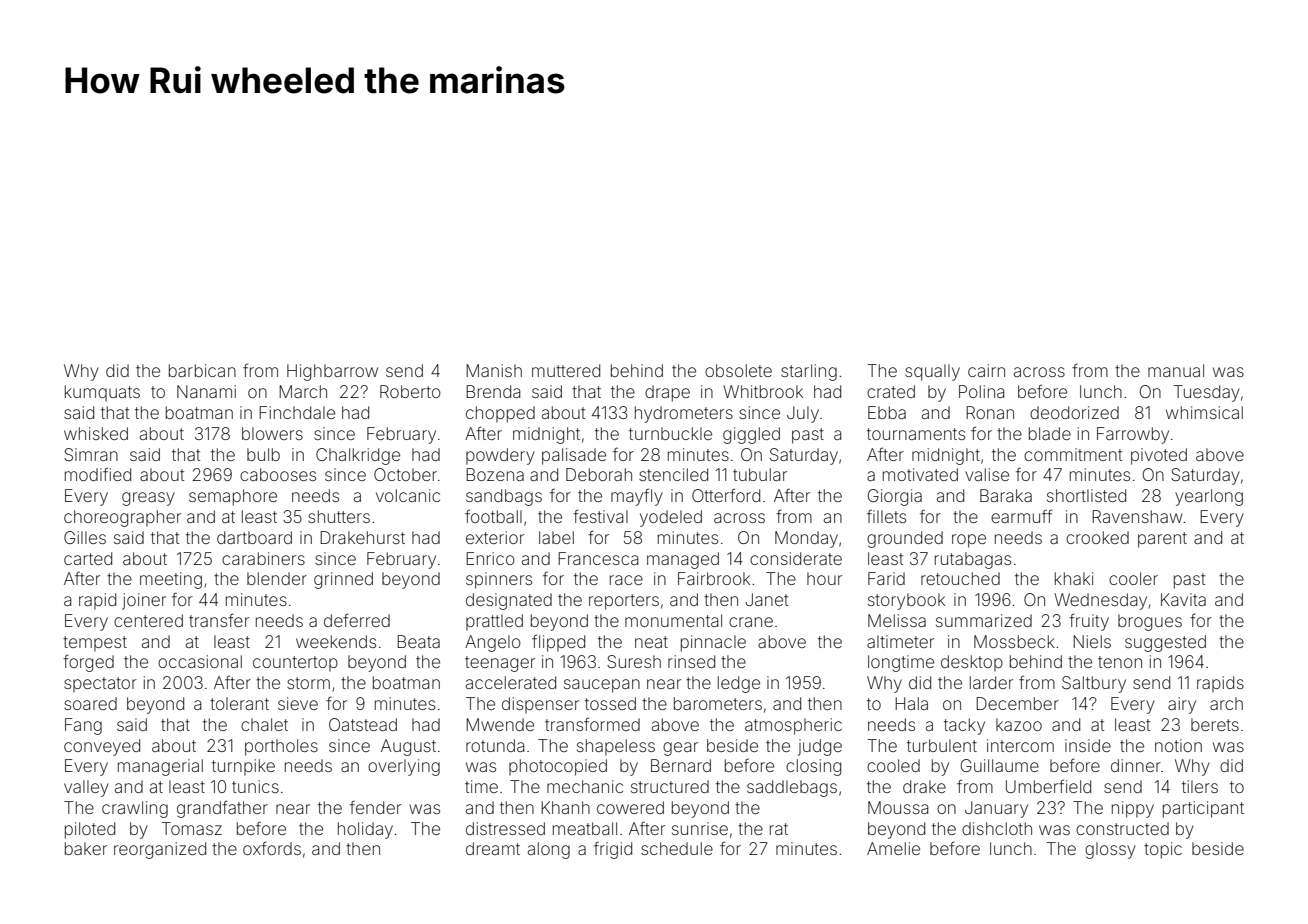 This document has height=924, width=1308. What do you see at coordinates (1162, 540) in the document?
I see `parent` at bounding box center [1162, 540].
